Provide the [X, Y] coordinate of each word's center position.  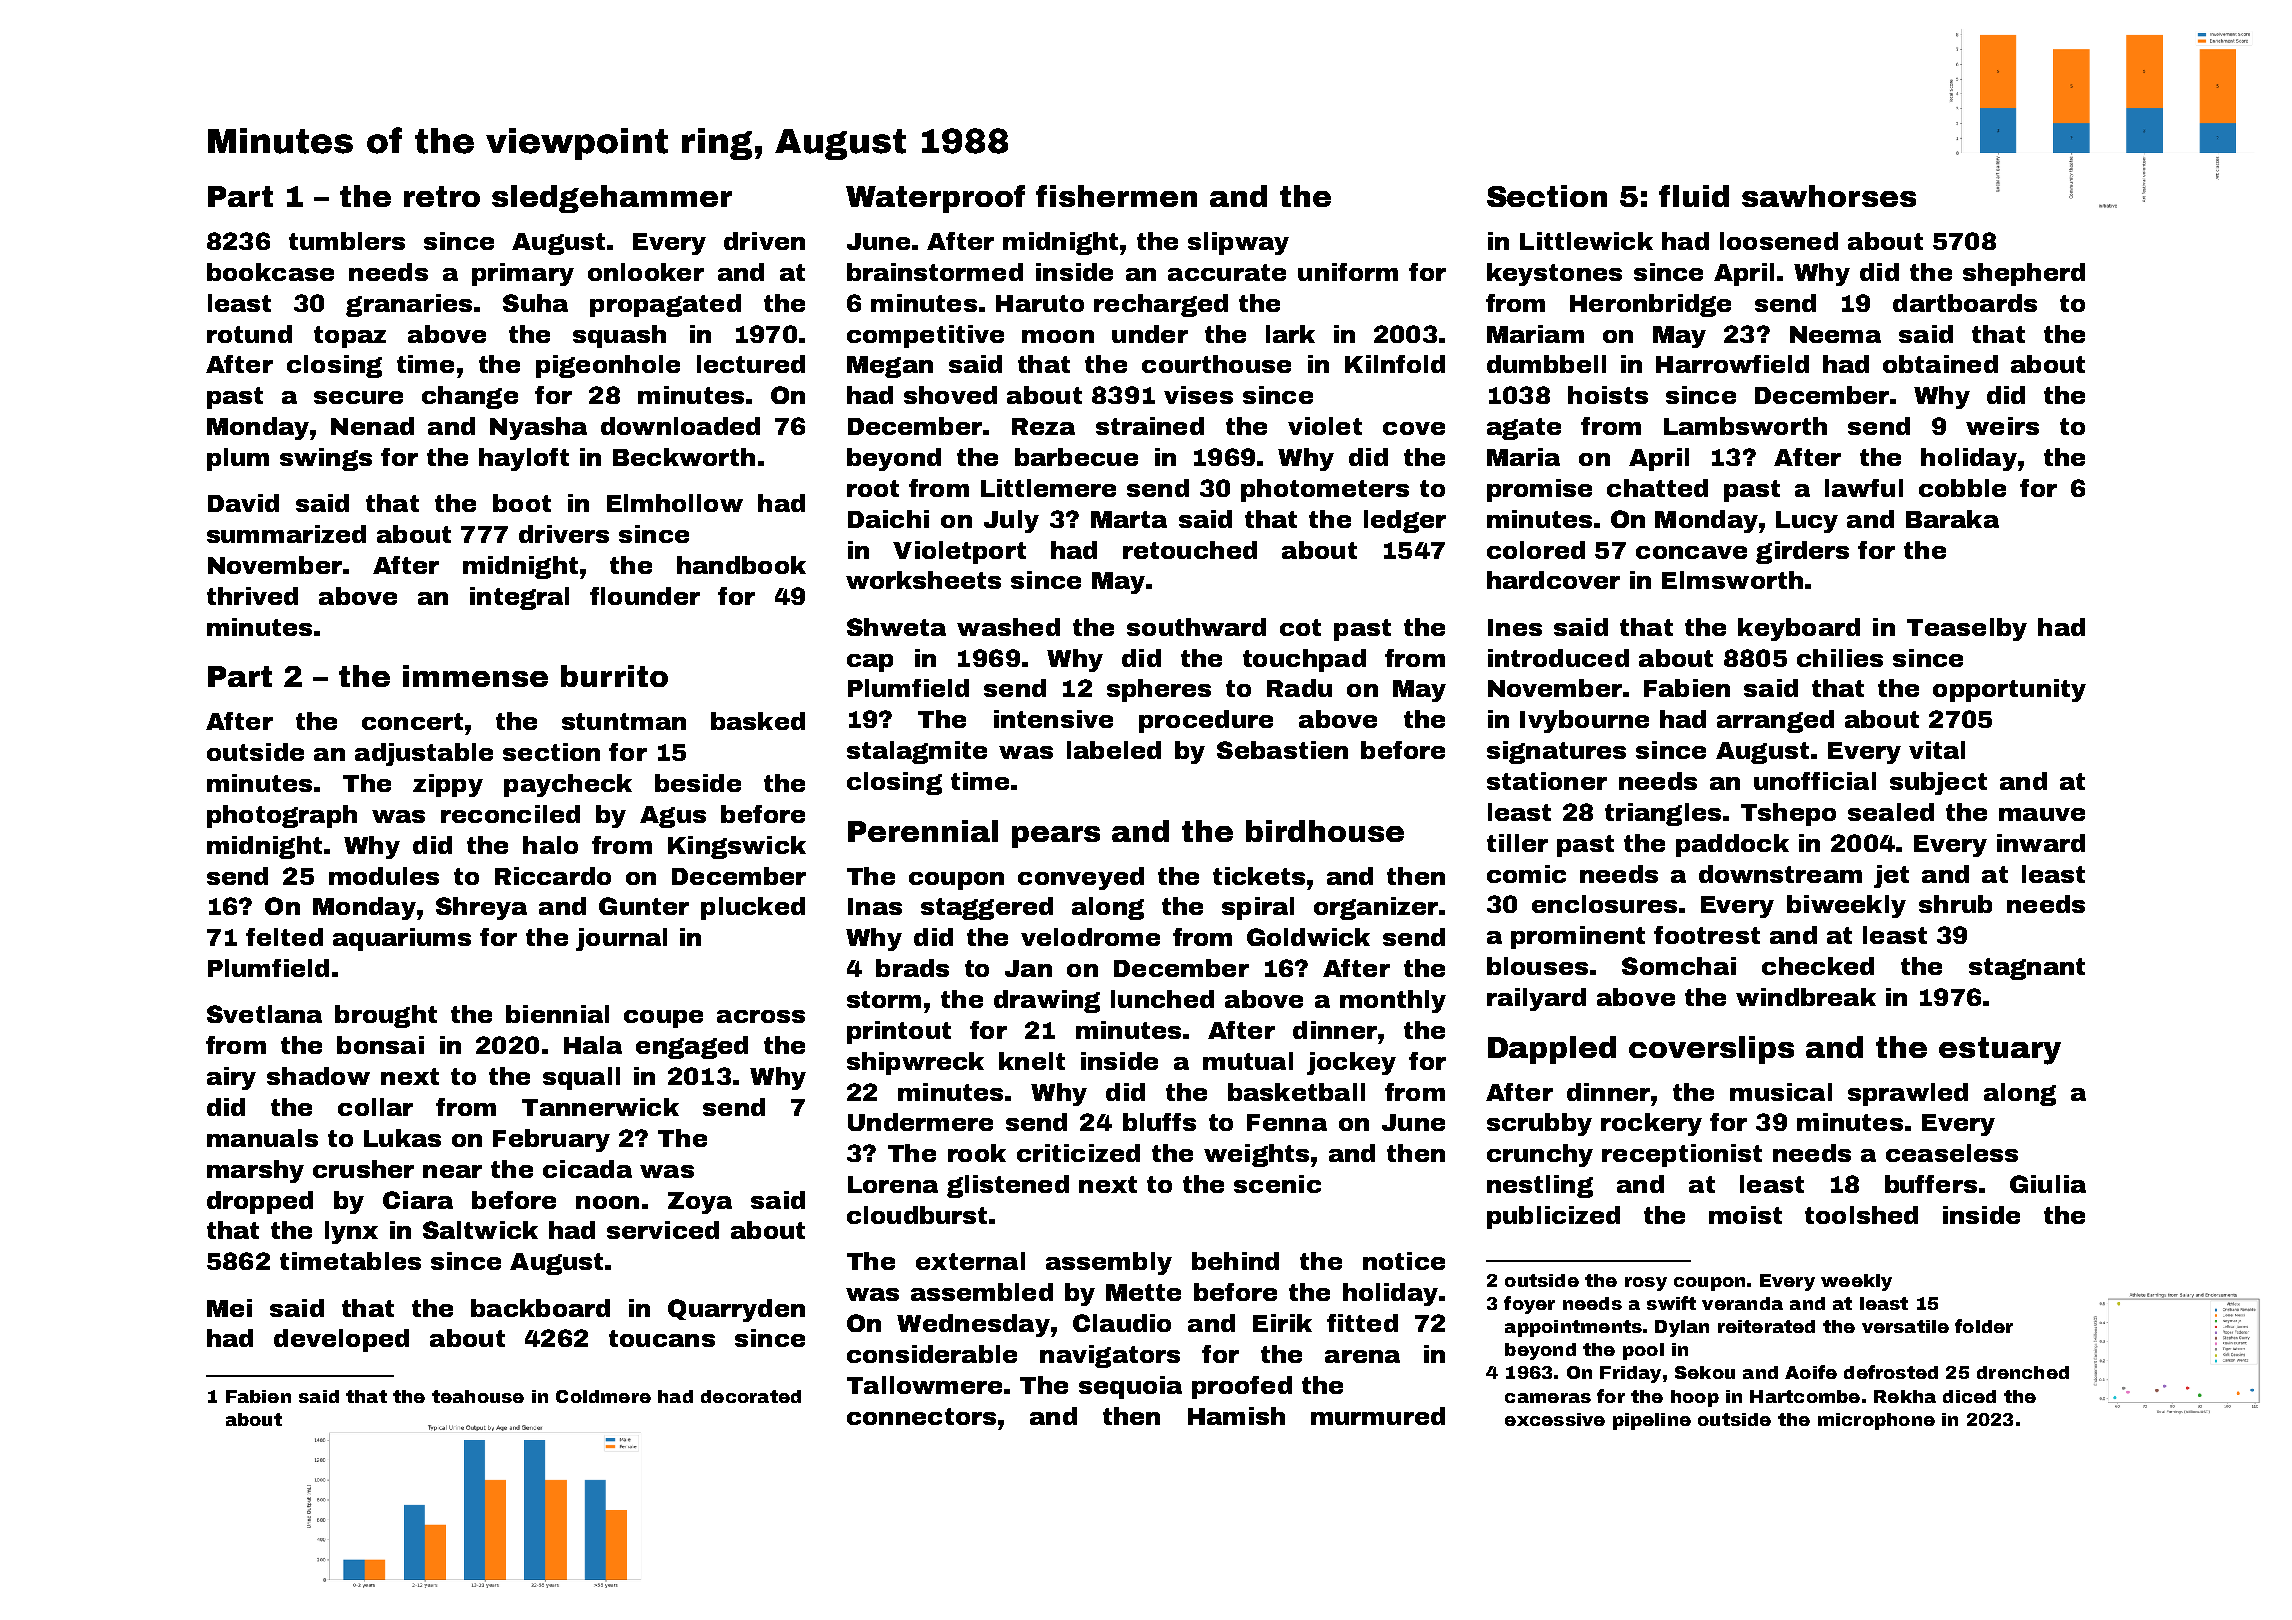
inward [2041, 843]
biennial [557, 1014]
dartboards [1965, 303]
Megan [890, 367]
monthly [1393, 1001]
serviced [663, 1230]
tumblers [347, 241]
